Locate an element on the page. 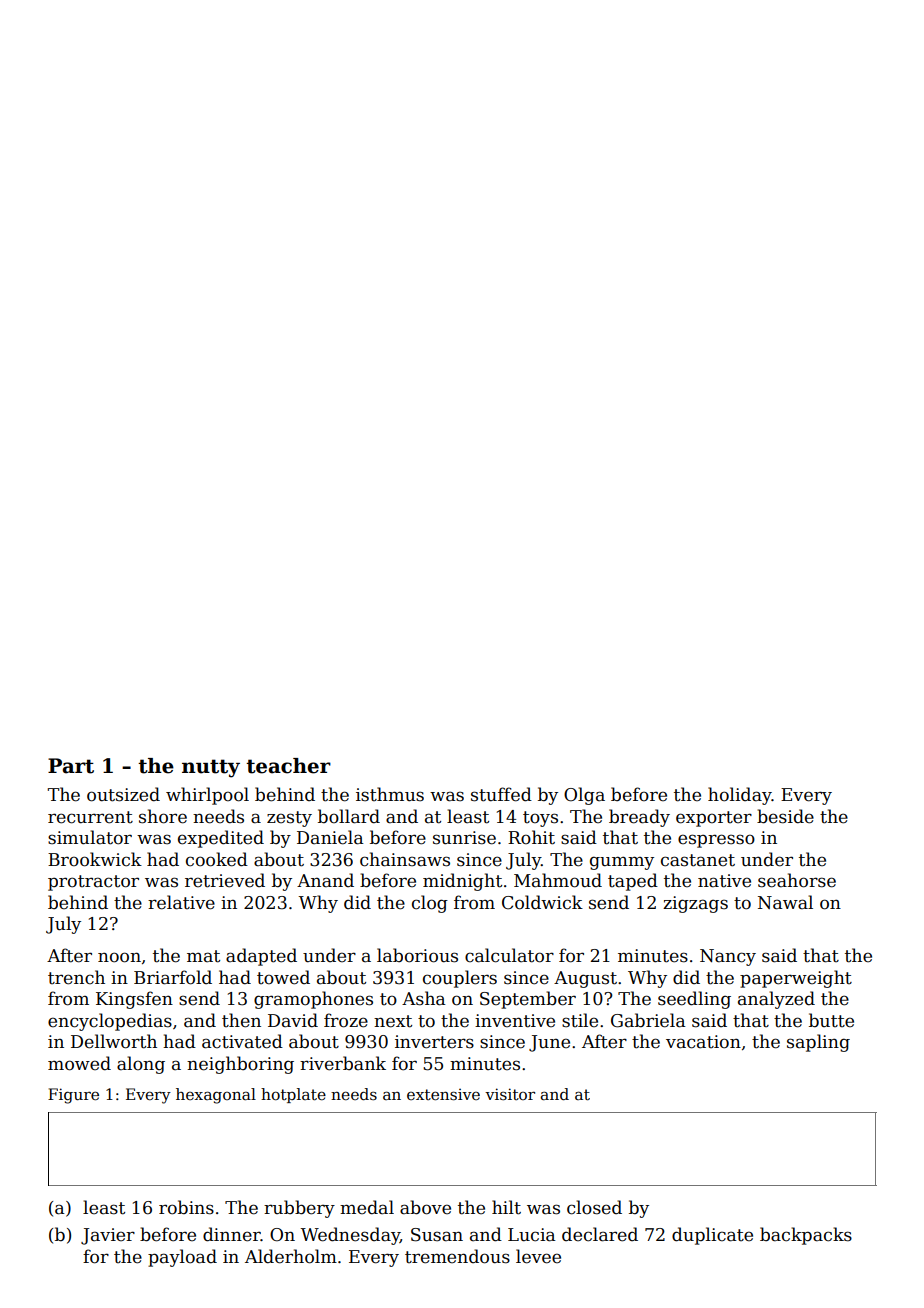 This document has height=1308, width=924. extensive is located at coordinates (443, 1095).
